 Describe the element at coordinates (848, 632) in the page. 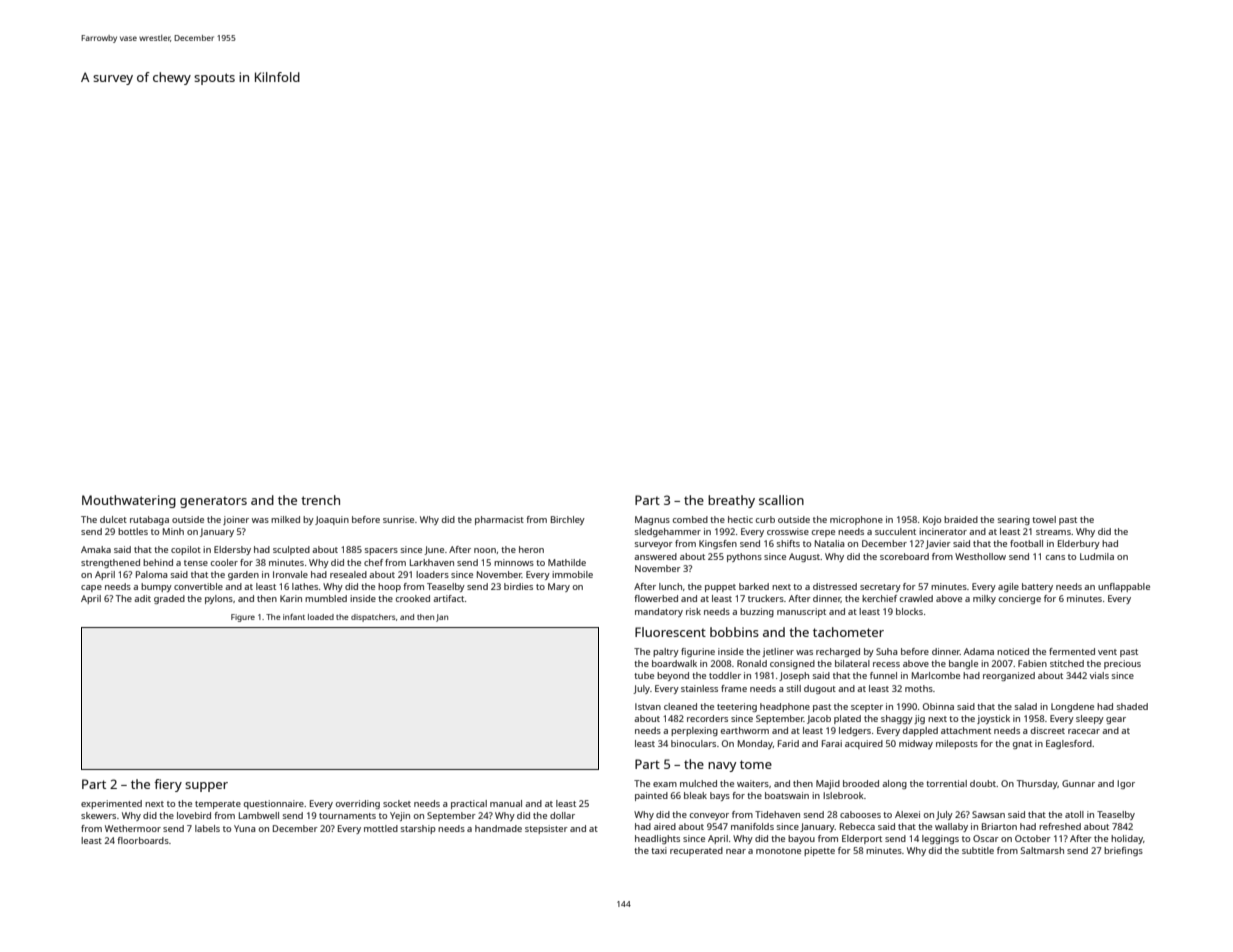

I see `tachometer` at that location.
